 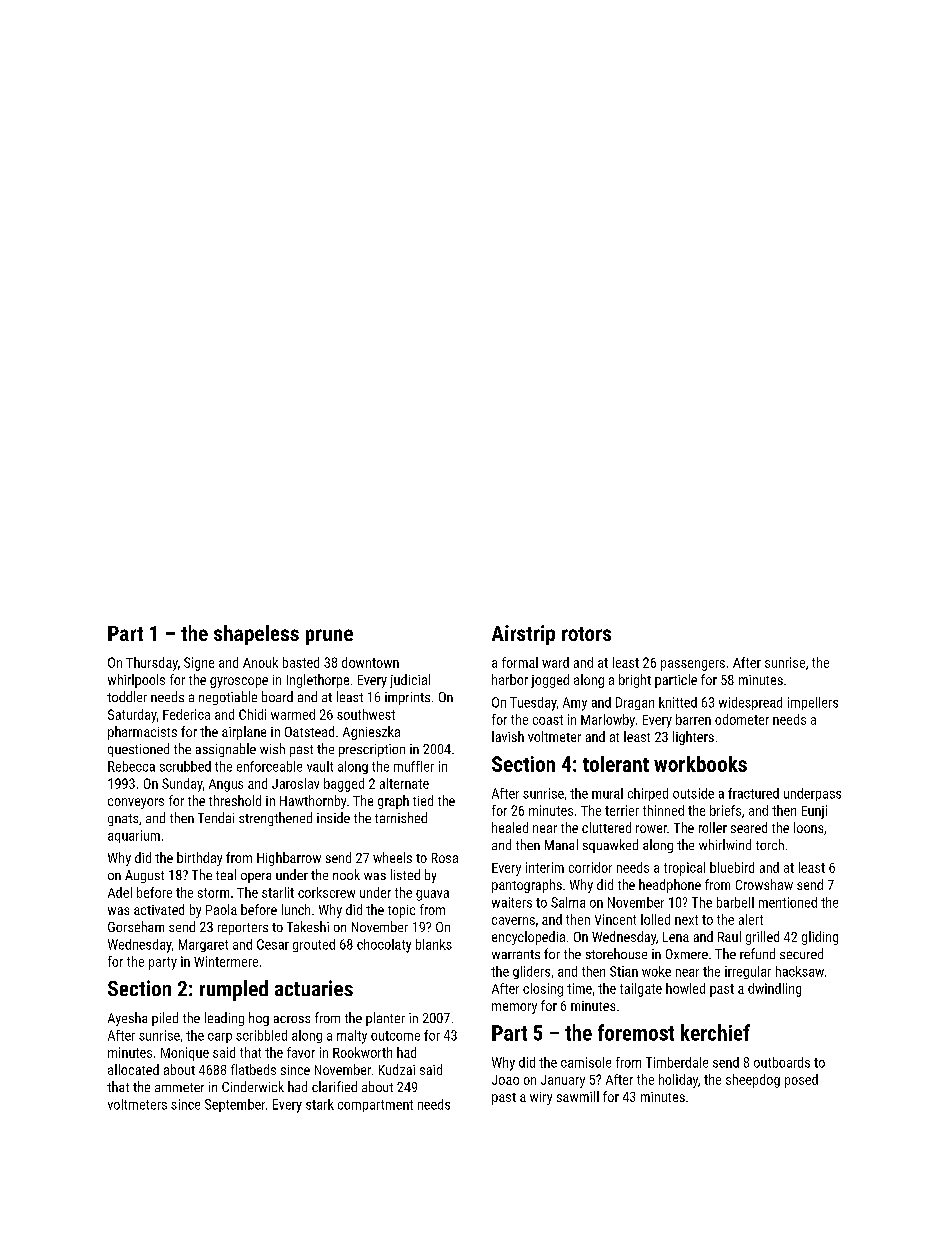 I want to click on Wintermere, so click(x=226, y=961).
